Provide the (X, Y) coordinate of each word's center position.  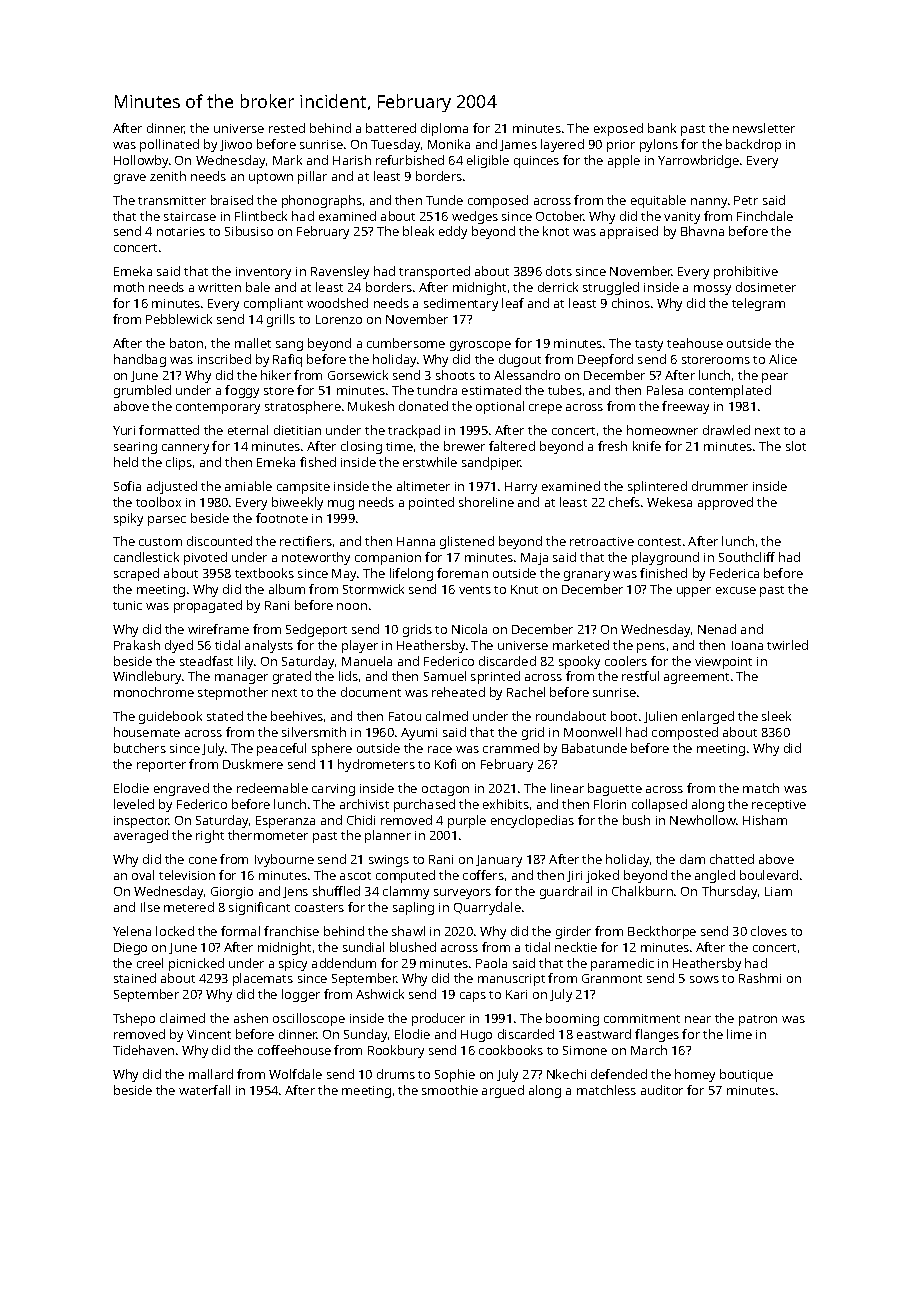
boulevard (769, 875)
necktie (576, 947)
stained (135, 978)
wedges (475, 217)
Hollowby (141, 161)
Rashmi (760, 978)
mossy (712, 290)
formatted (169, 430)
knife (647, 446)
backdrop (753, 145)
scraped (136, 574)
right (210, 836)
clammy (406, 892)
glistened (467, 542)
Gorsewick (358, 375)
